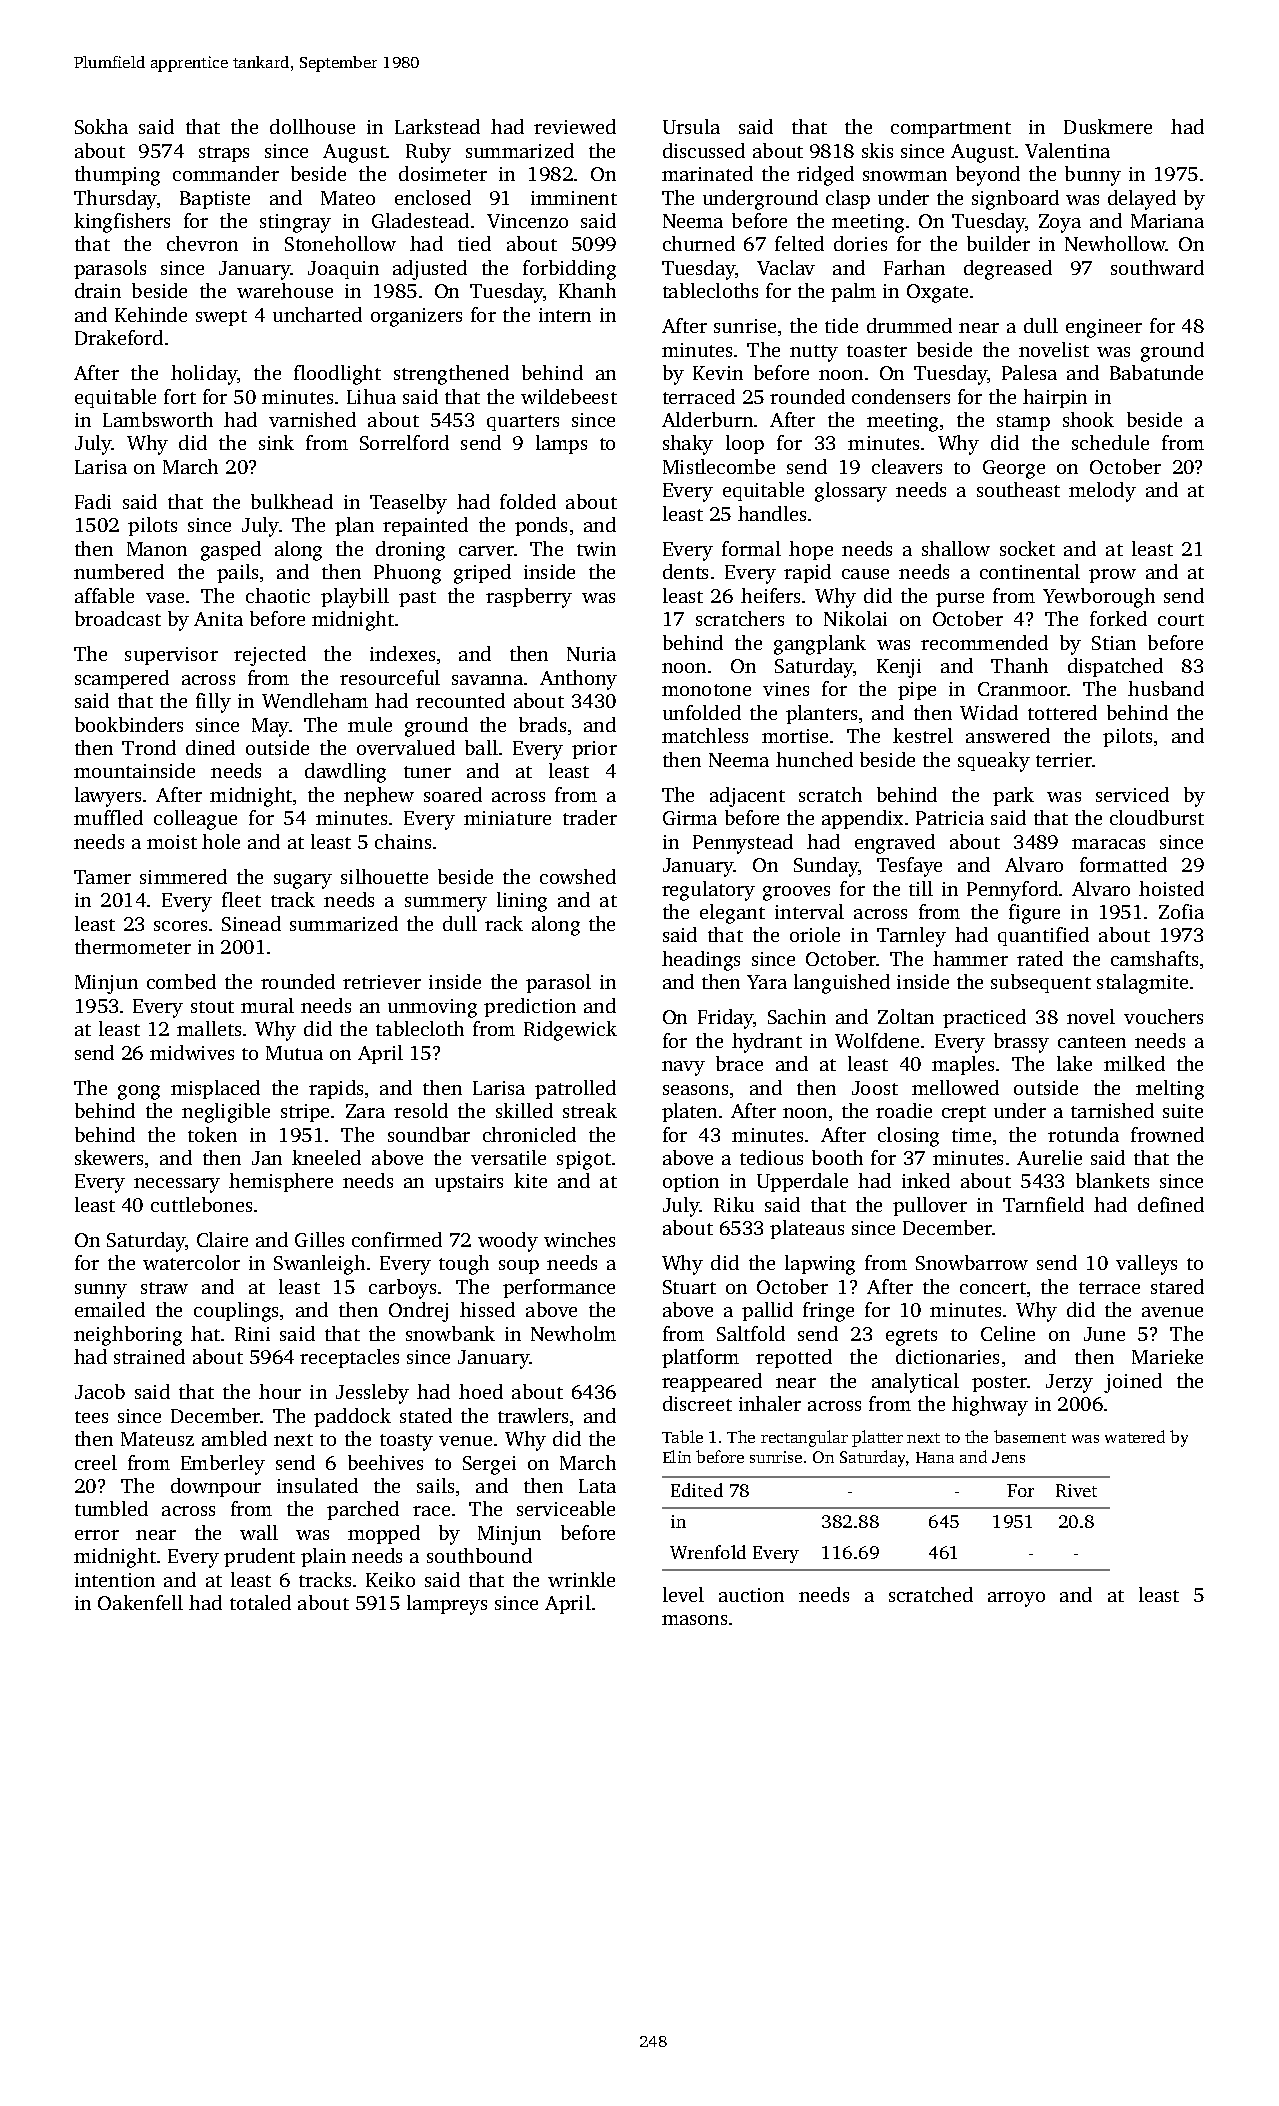 This document has width=1279, height=2106. Describe the element at coordinates (541, 526) in the document. I see `ponds` at that location.
